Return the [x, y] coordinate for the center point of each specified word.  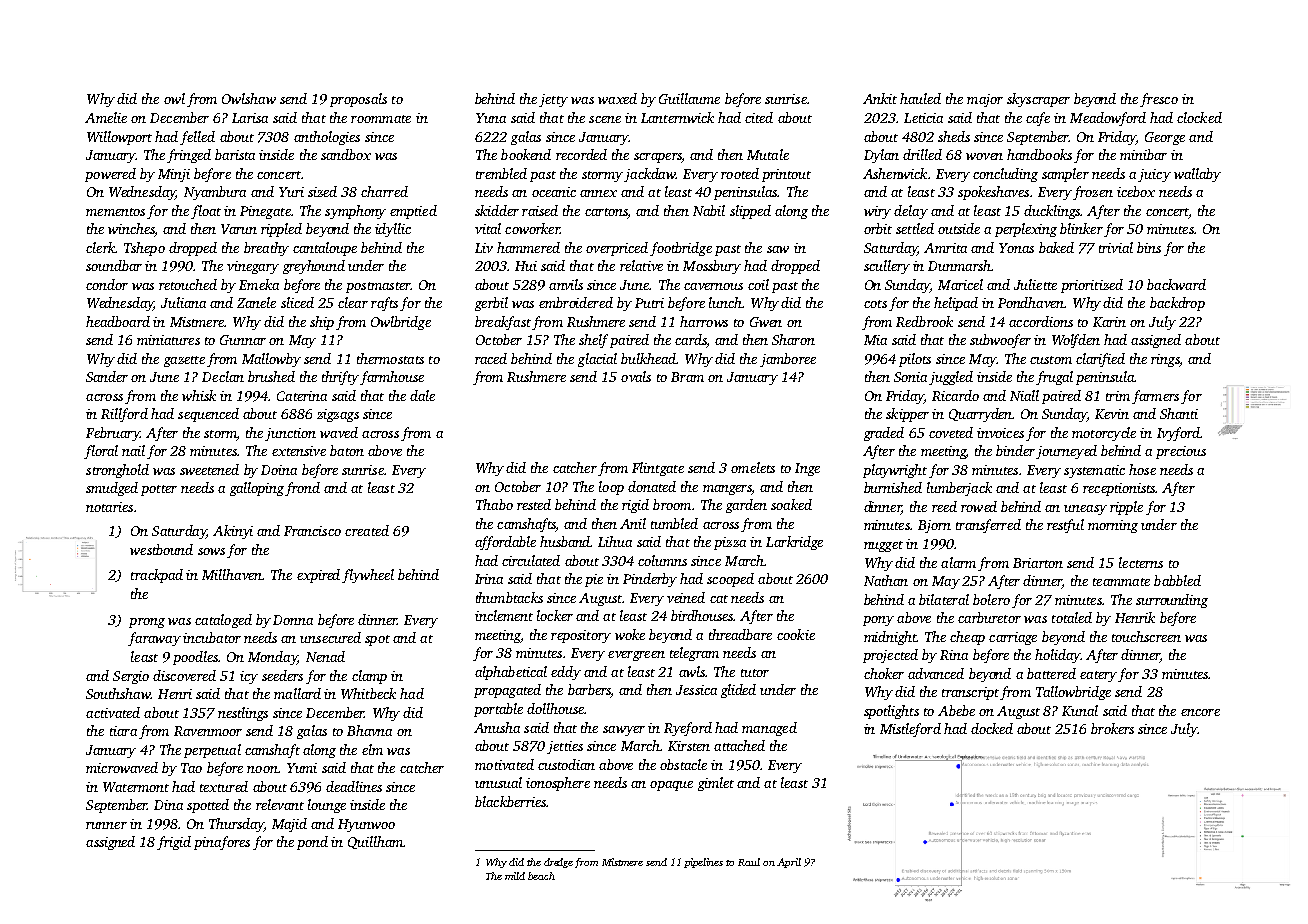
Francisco [312, 531]
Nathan [886, 580]
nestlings [243, 714]
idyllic [393, 230]
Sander [107, 376]
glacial [597, 360]
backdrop [1177, 304]
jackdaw [650, 175]
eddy [566, 673]
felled [197, 138]
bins [1149, 247]
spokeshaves [993, 193]
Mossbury [712, 267]
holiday [1058, 656]
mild [515, 876]
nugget [883, 546]
